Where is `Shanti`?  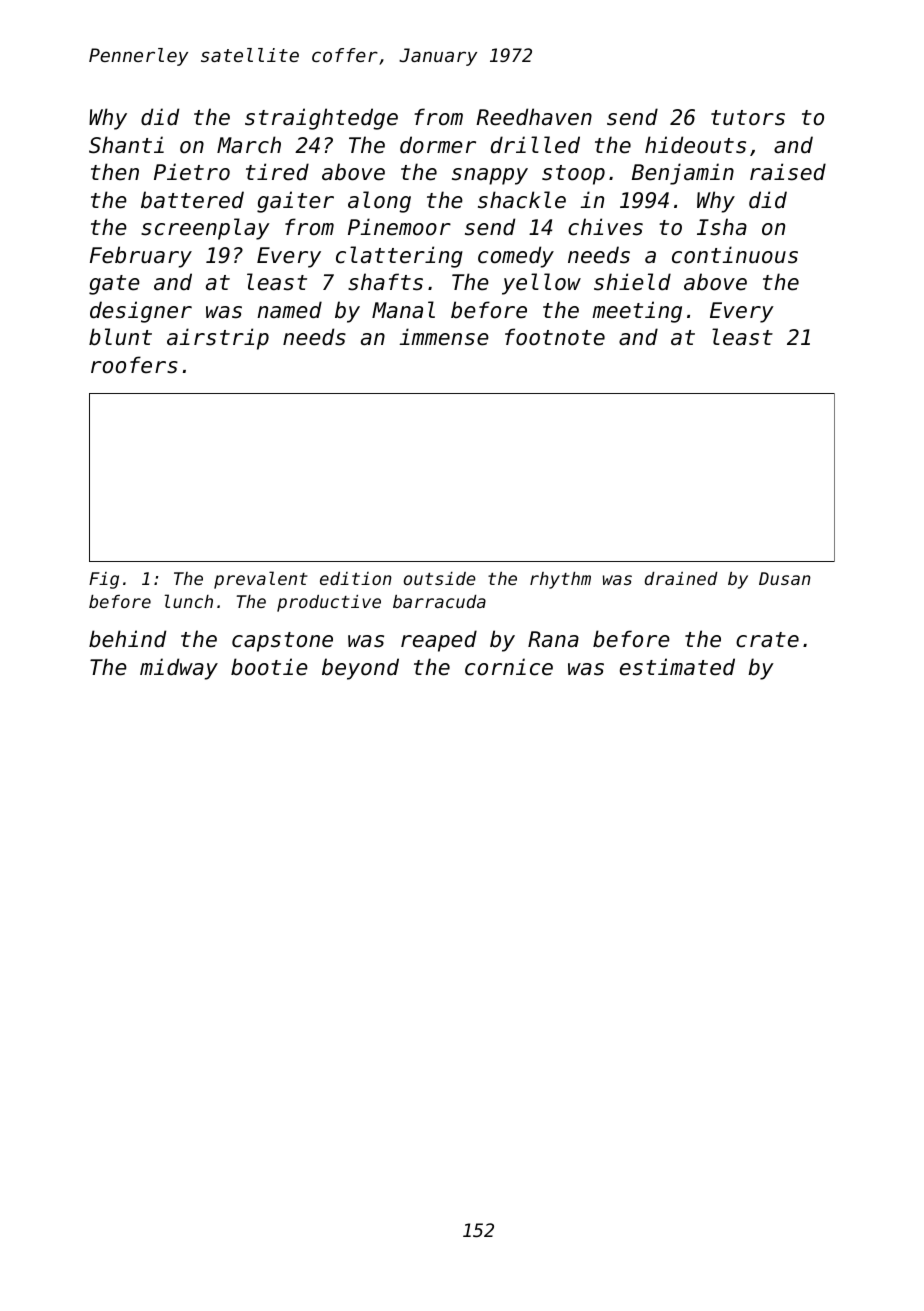 Shanti is located at coordinates (126, 145).
